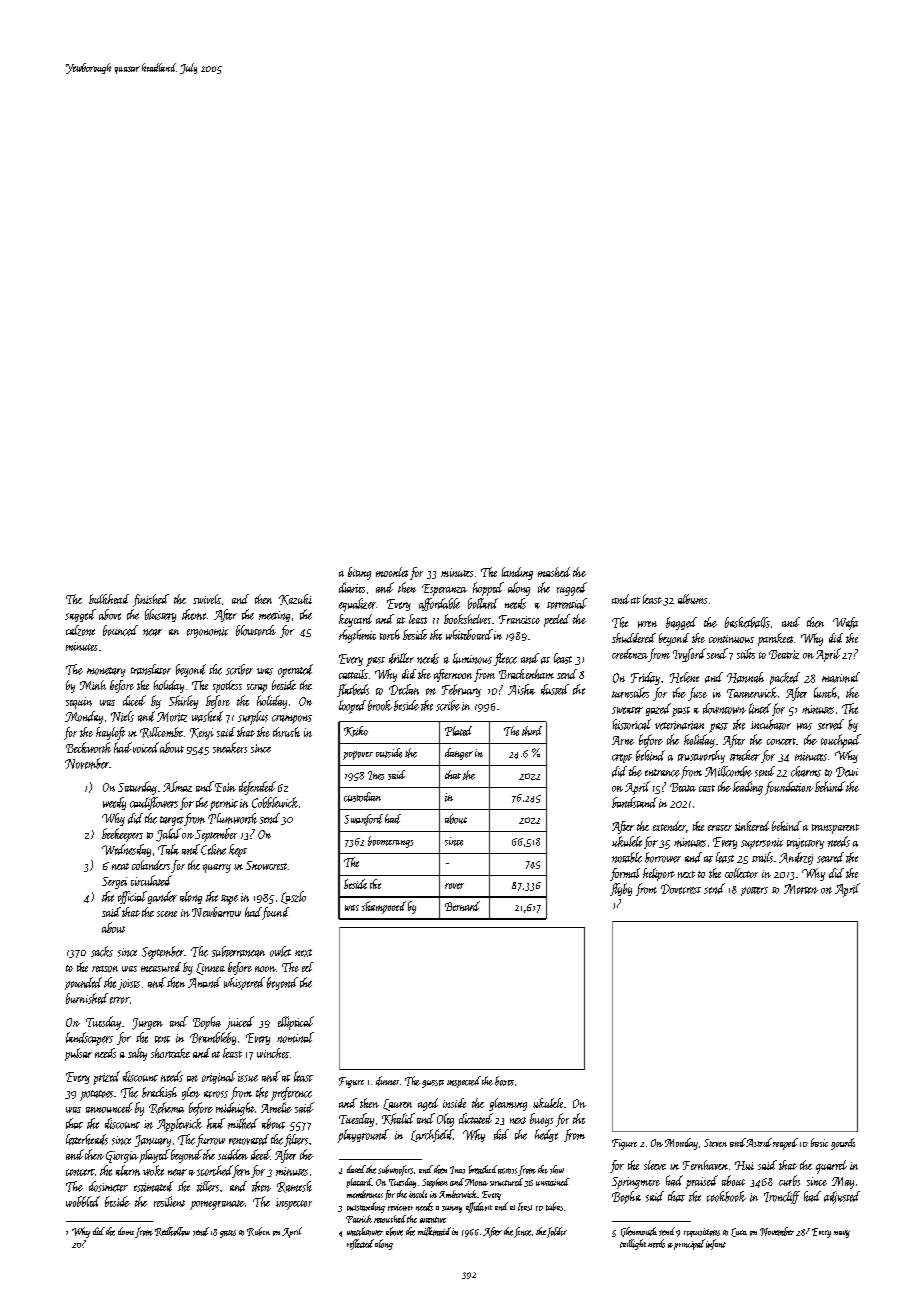  What do you see at coordinates (273, 1053) in the screenshot?
I see `winches` at bounding box center [273, 1053].
